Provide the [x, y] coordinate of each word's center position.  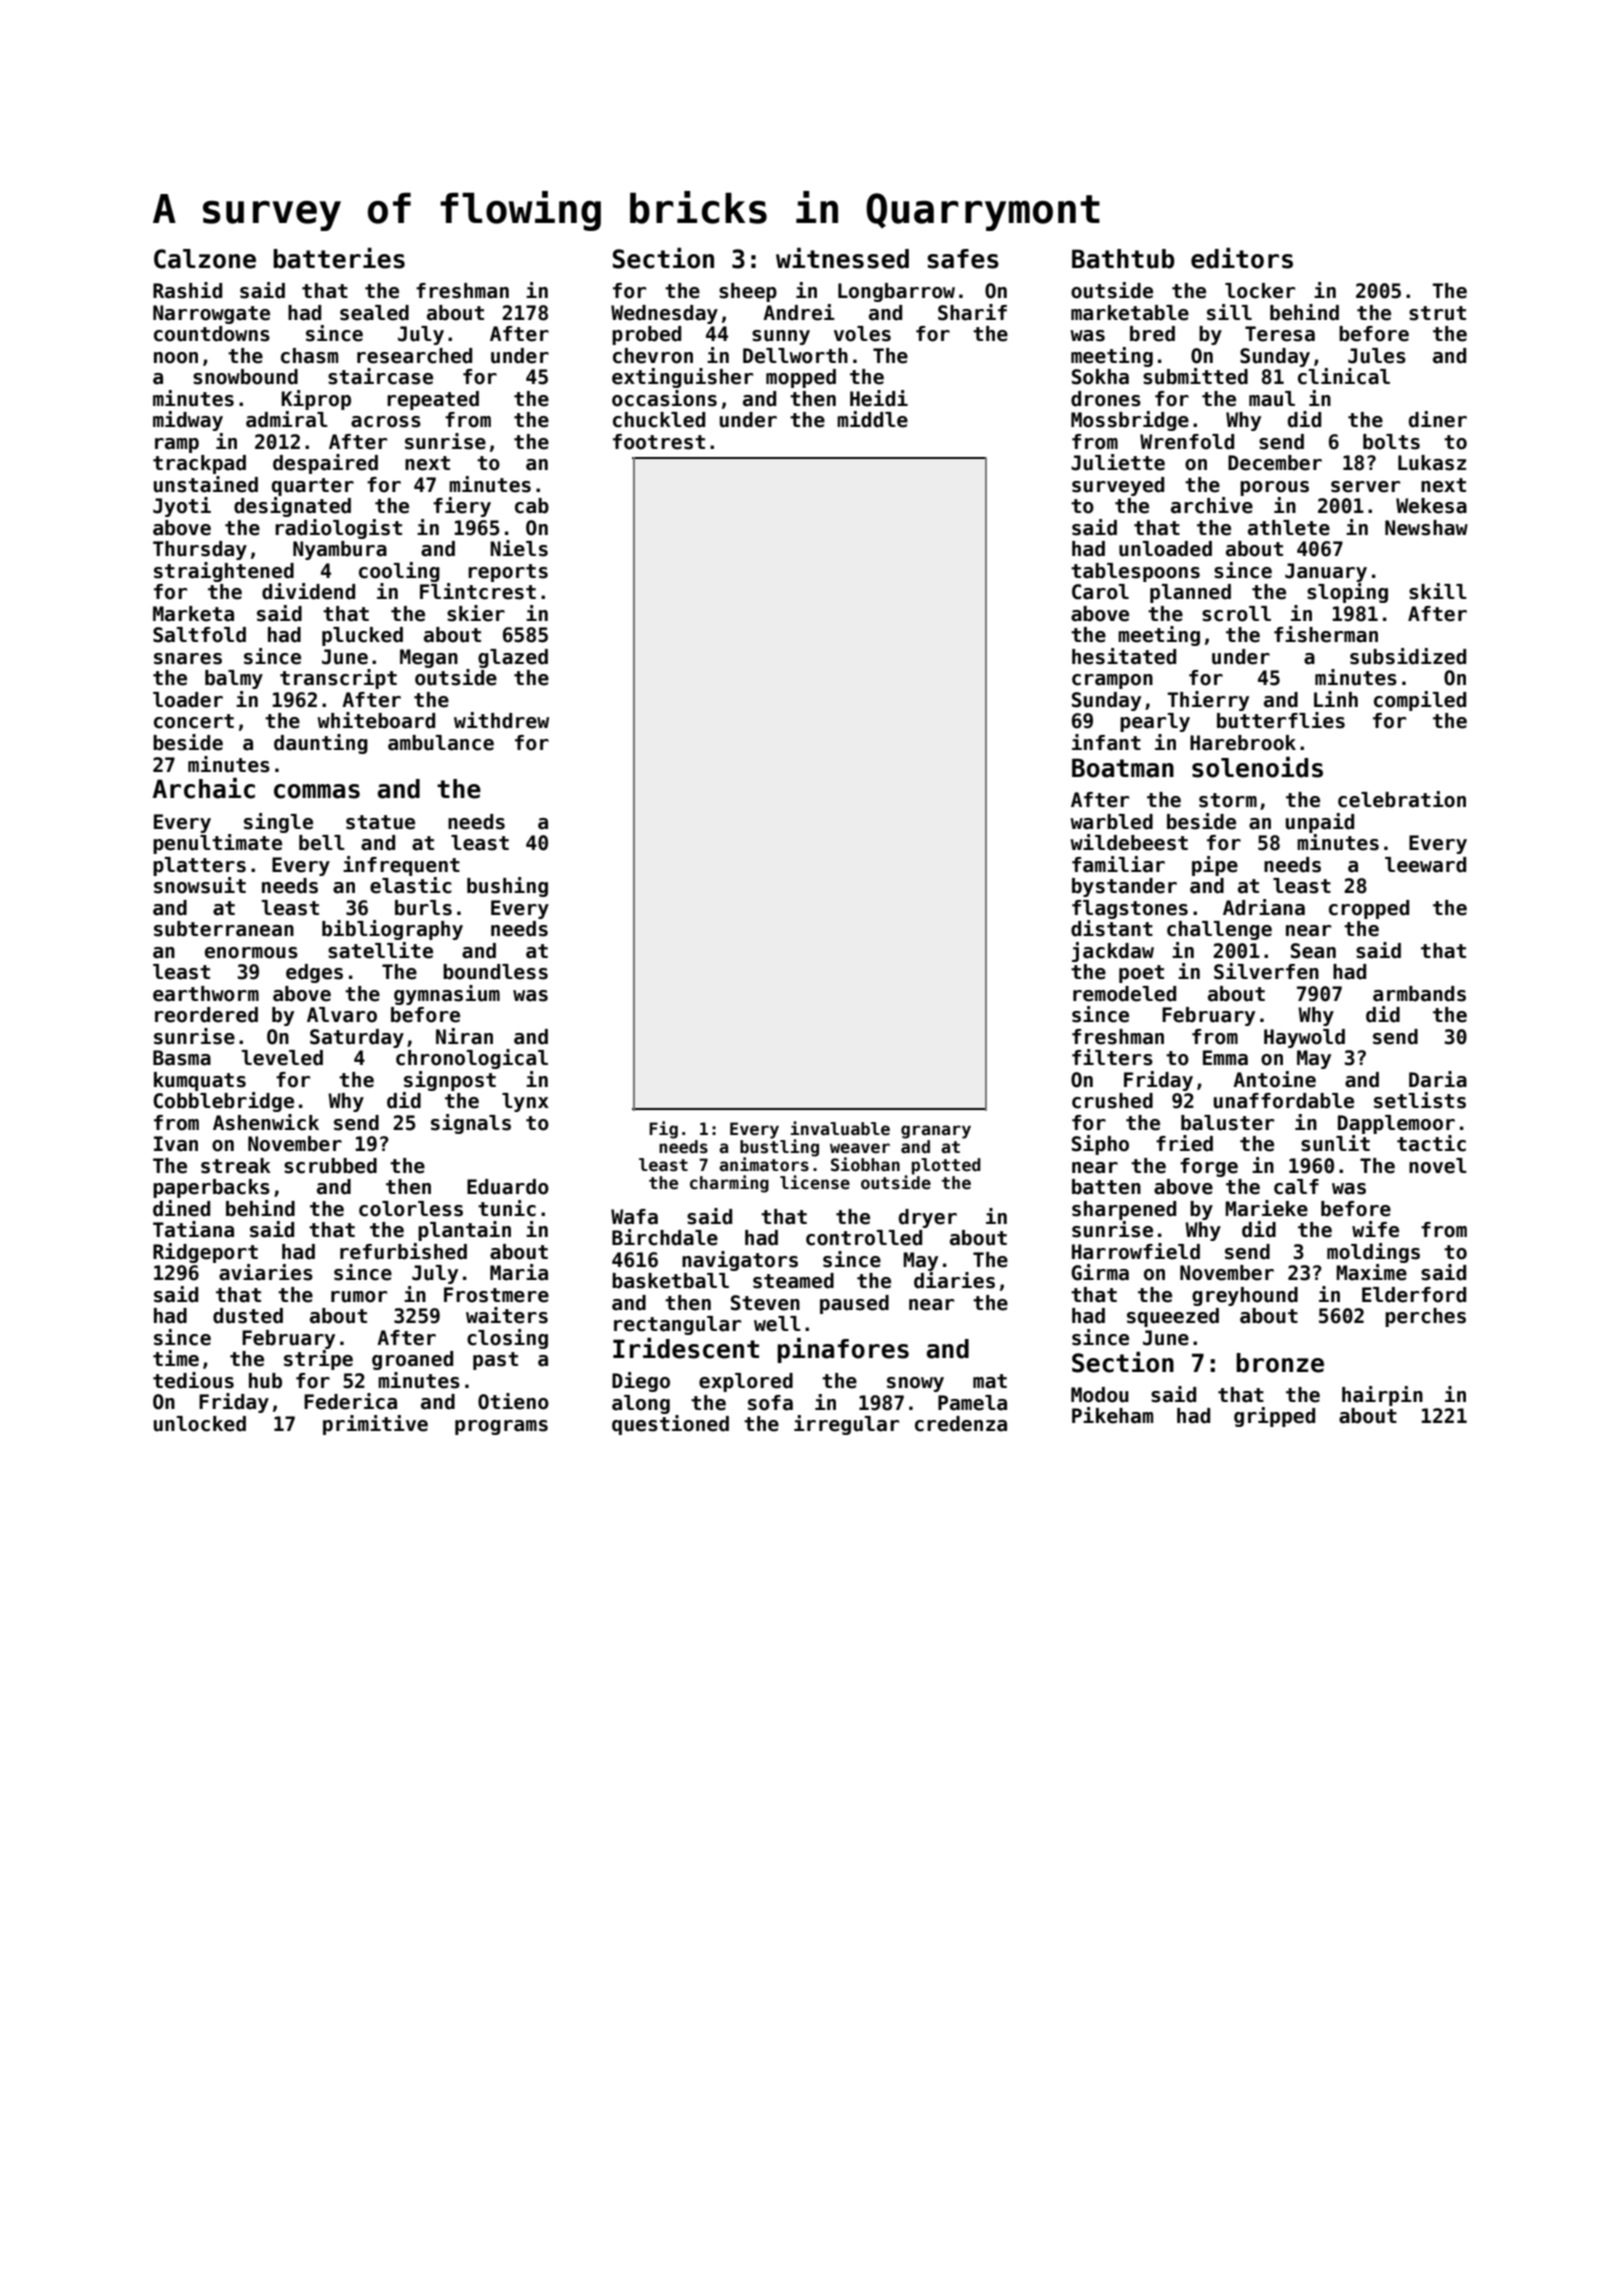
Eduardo [508, 1187]
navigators [740, 1261]
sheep [748, 292]
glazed [513, 658]
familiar [1118, 864]
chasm [309, 356]
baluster [1227, 1123]
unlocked [200, 1424]
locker [1260, 291]
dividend [308, 591]
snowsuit [200, 885]
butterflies [1281, 720]
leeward [1425, 865]
